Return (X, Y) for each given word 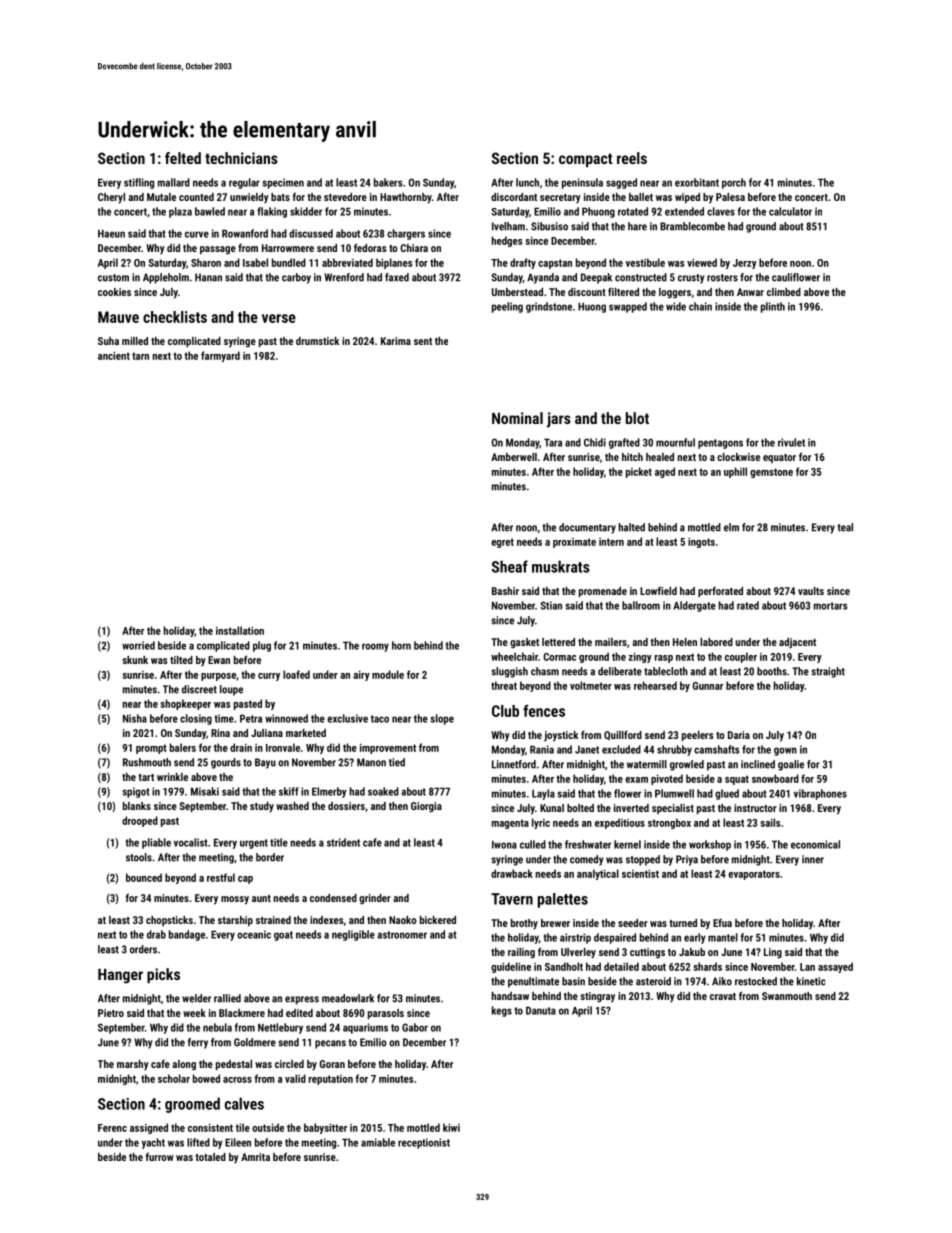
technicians (241, 158)
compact (585, 160)
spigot (136, 792)
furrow (160, 1157)
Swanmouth (787, 996)
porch (734, 183)
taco (380, 719)
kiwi (451, 1127)
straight (828, 672)
